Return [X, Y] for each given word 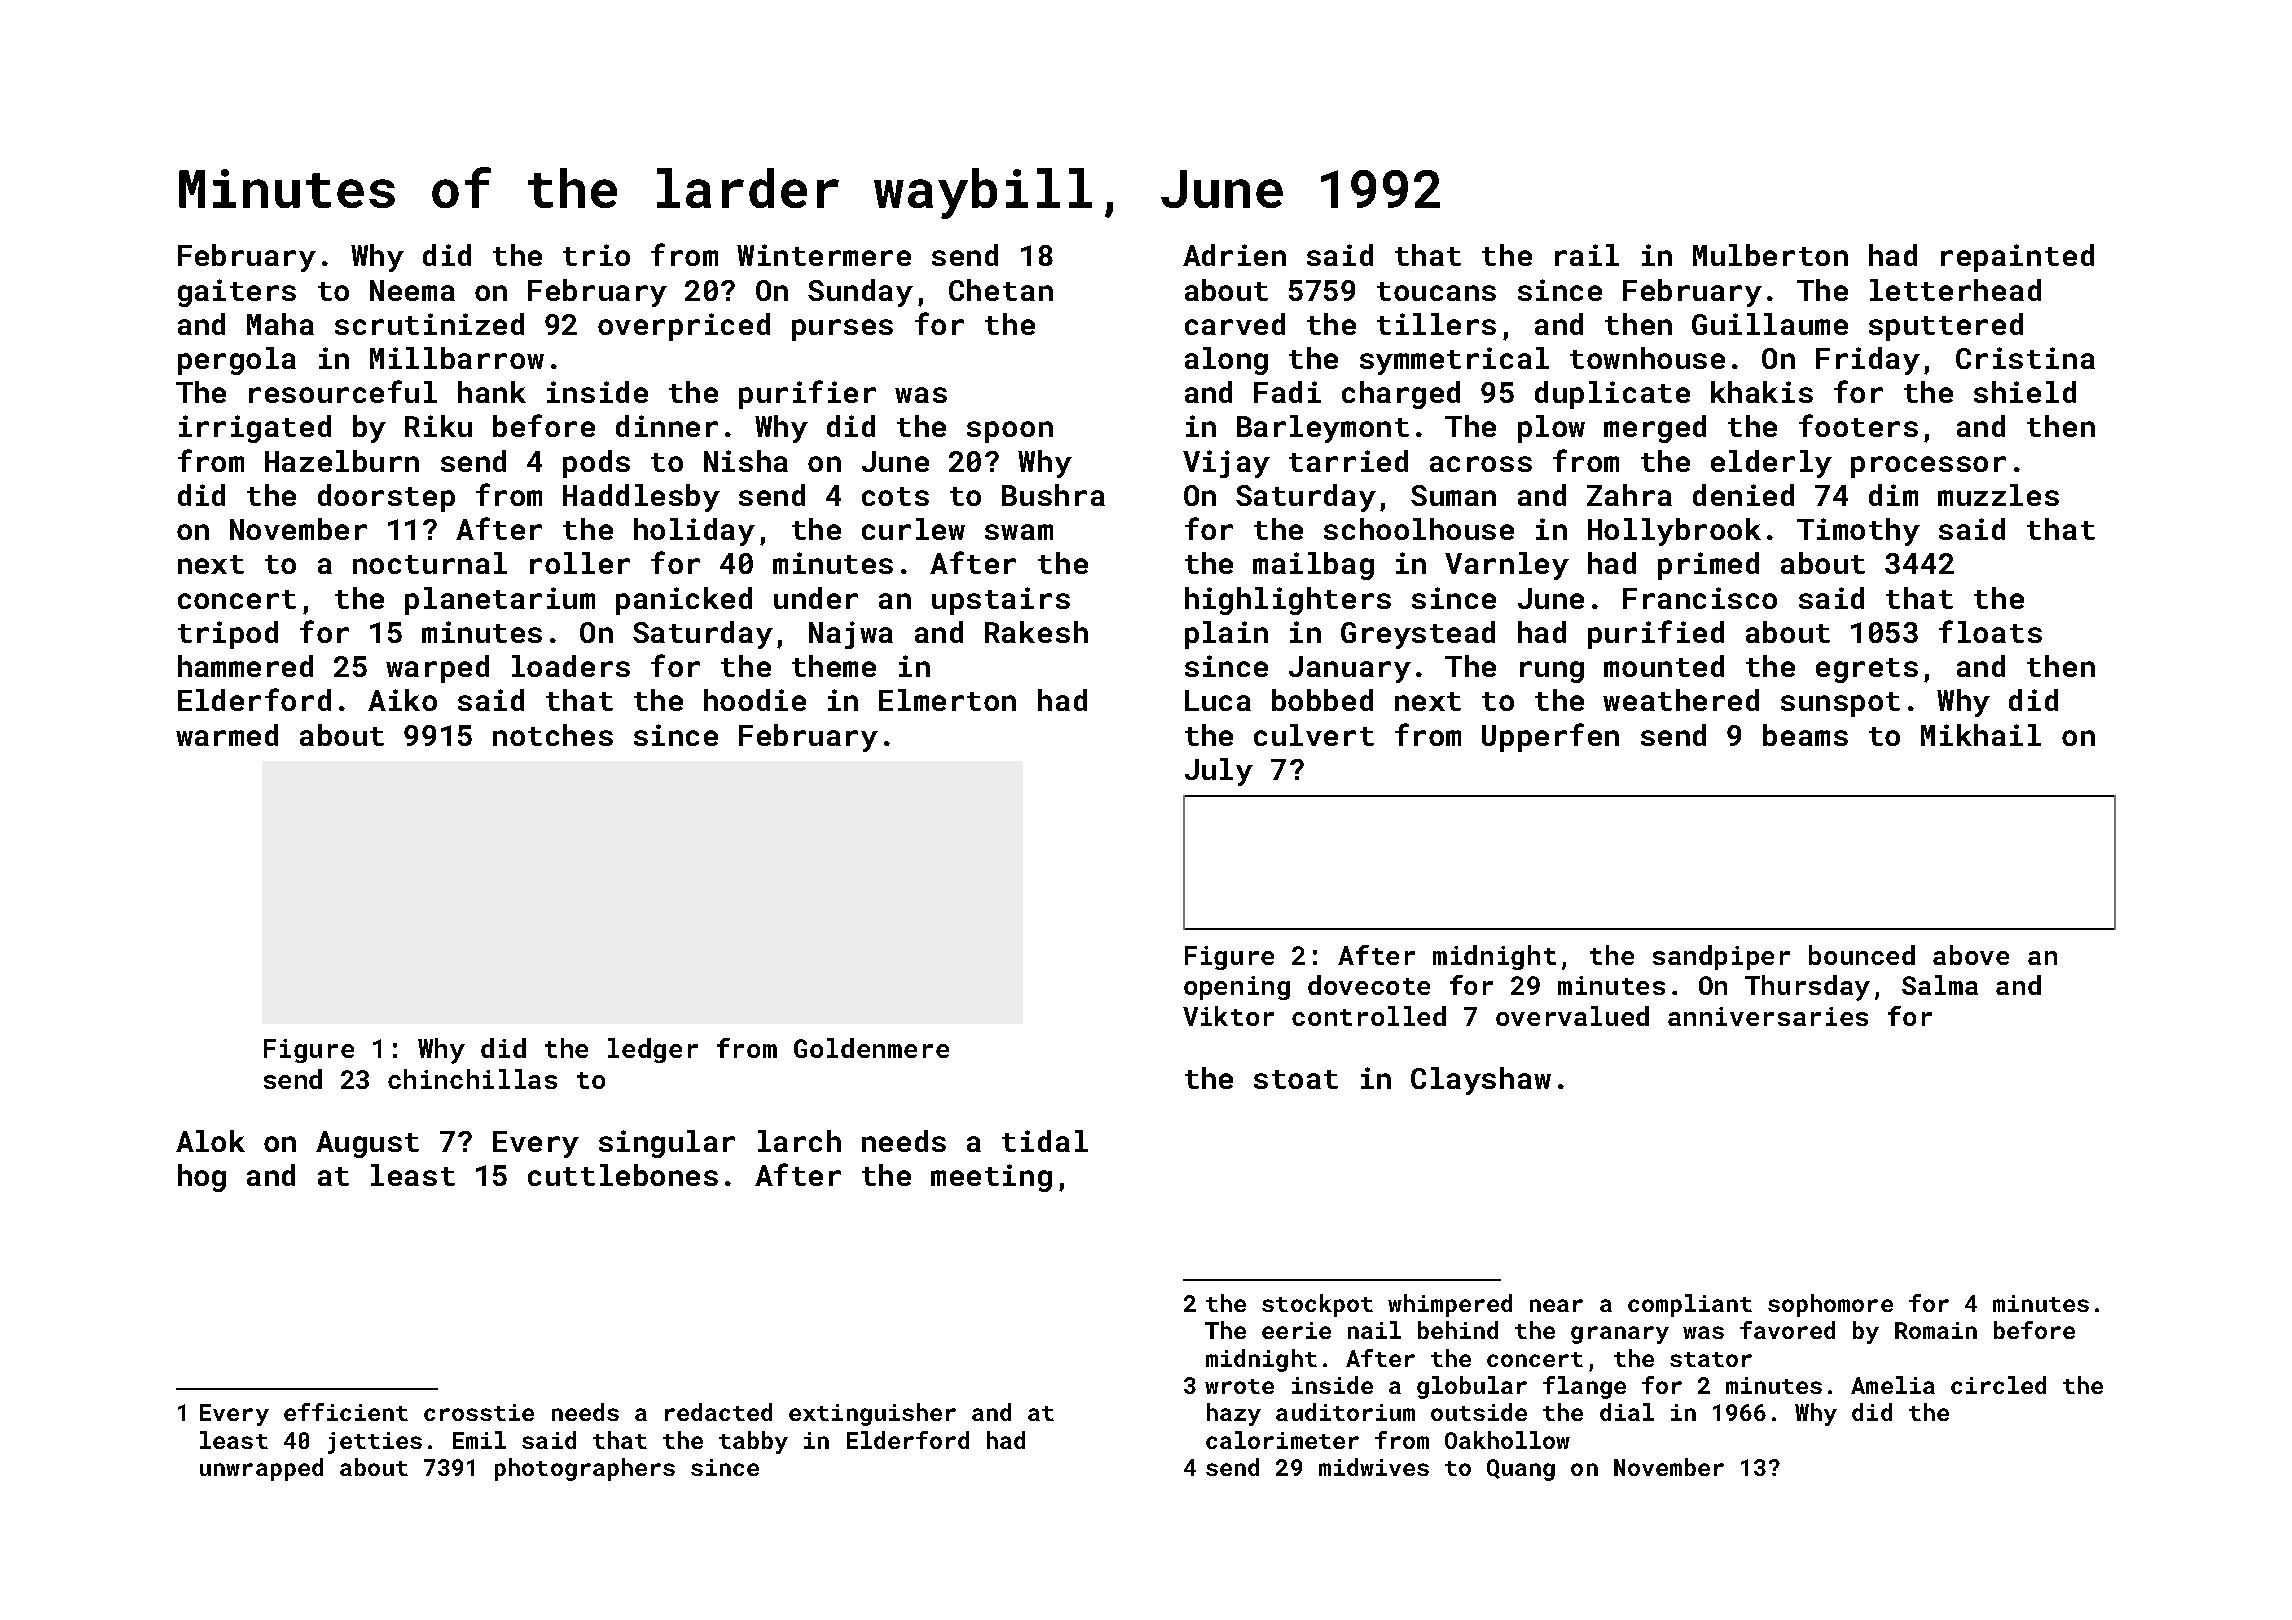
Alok [210, 1141]
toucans [1436, 291]
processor [1928, 467]
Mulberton [1770, 255]
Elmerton [947, 700]
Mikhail [1981, 735]
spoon [1010, 432]
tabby [753, 1442]
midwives [1374, 1467]
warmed [227, 735]
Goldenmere [871, 1048]
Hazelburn [342, 461]
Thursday [1807, 988]
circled [1998, 1385]
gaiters [237, 293]
